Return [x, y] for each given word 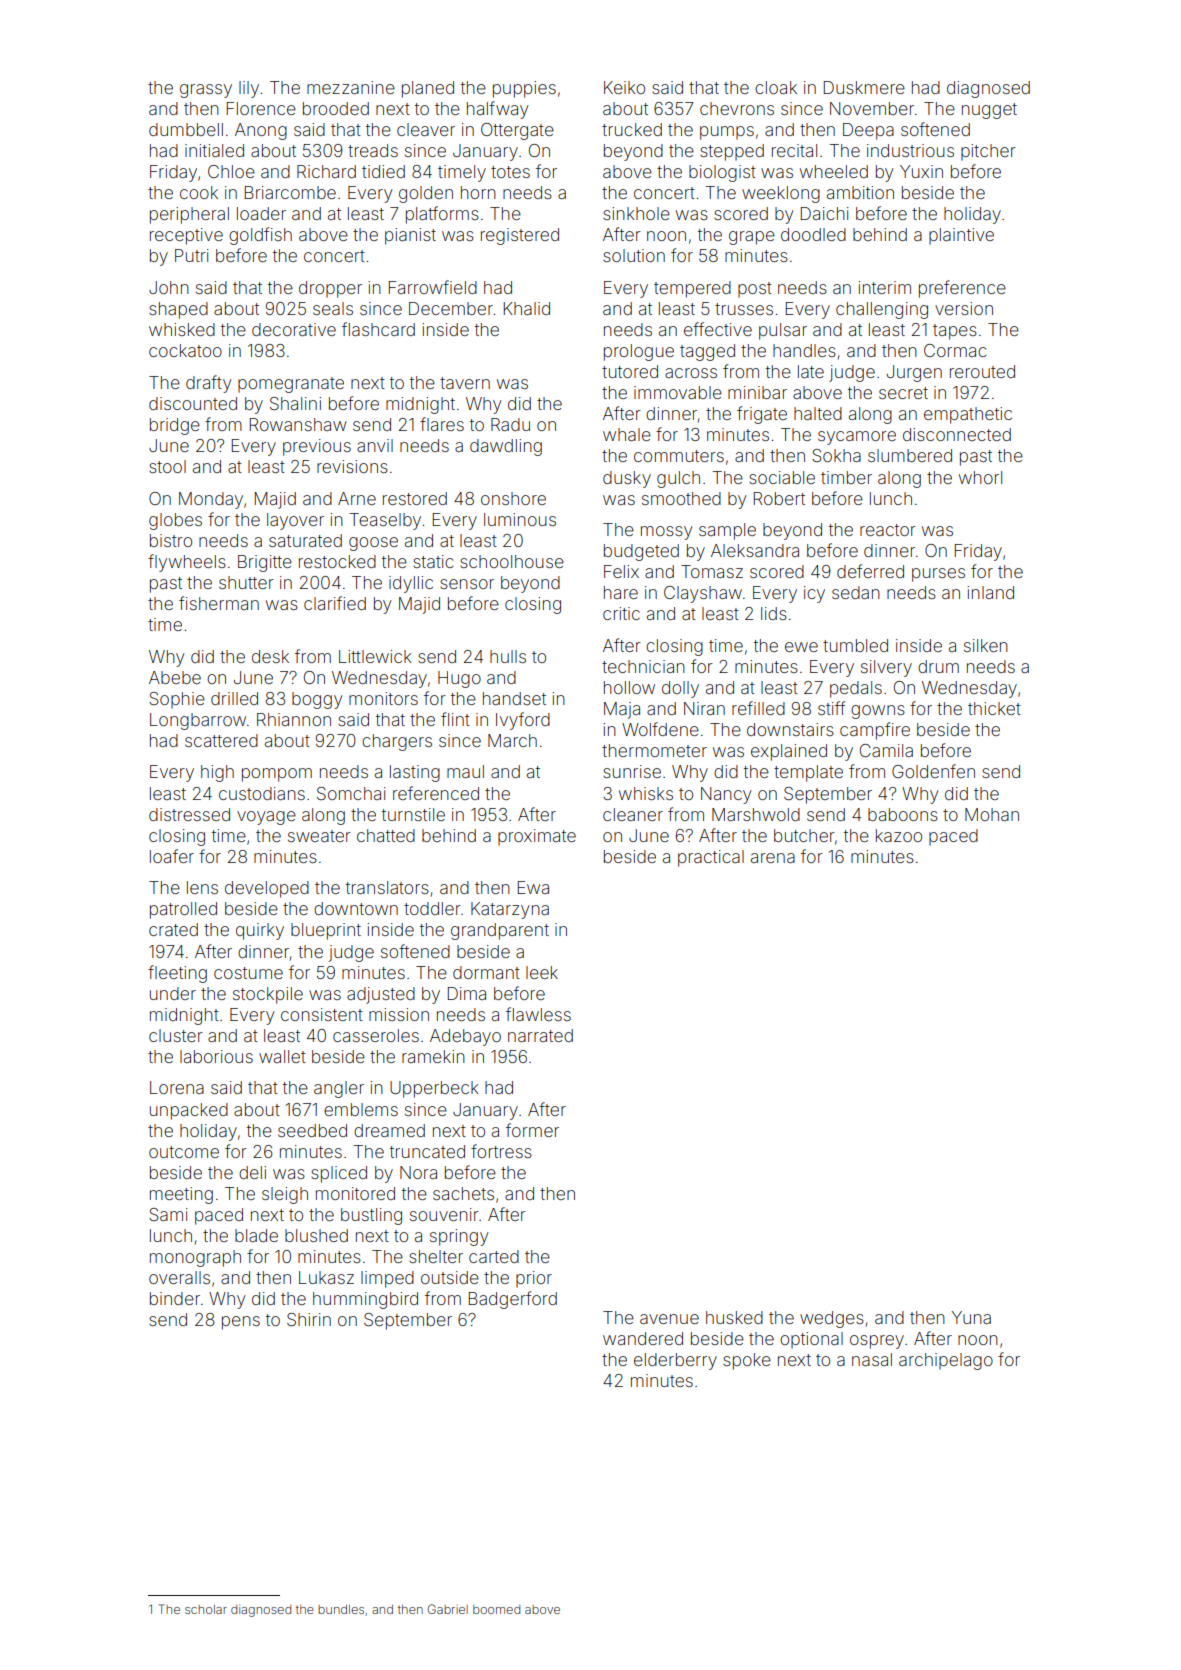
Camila [886, 750]
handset [514, 698]
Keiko [624, 87]
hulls [508, 656]
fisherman [219, 603]
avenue [669, 1319]
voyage [266, 818]
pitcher [988, 152]
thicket [994, 708]
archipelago [946, 1361]
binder [175, 1298]
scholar [206, 1609]
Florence [261, 108]
